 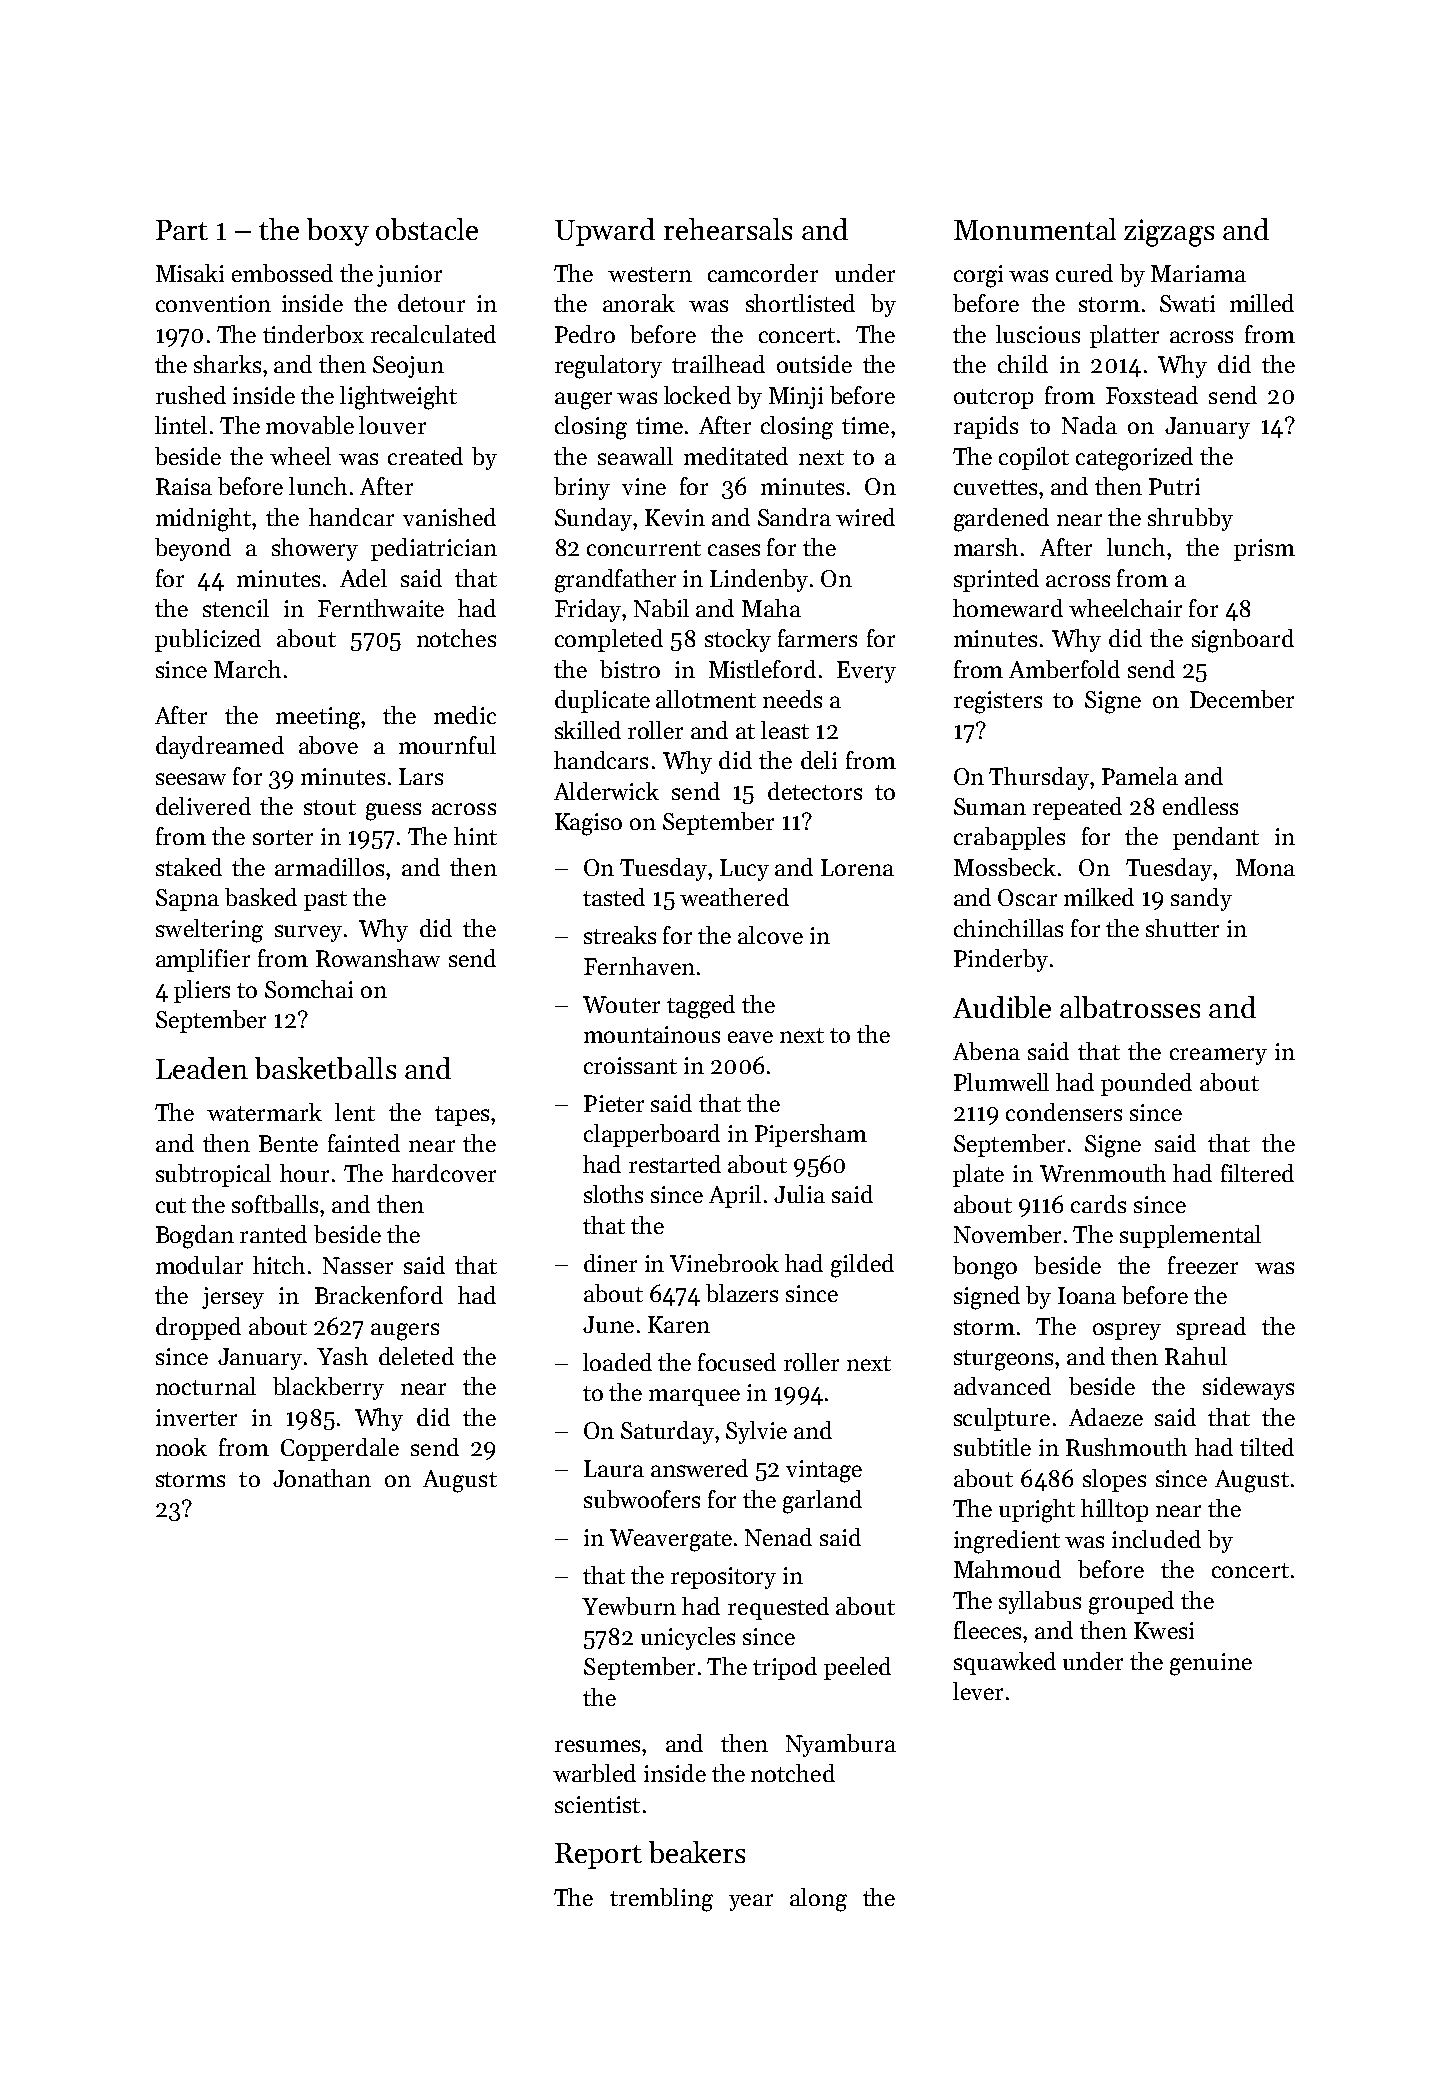 I want to click on lever, so click(x=978, y=1691).
